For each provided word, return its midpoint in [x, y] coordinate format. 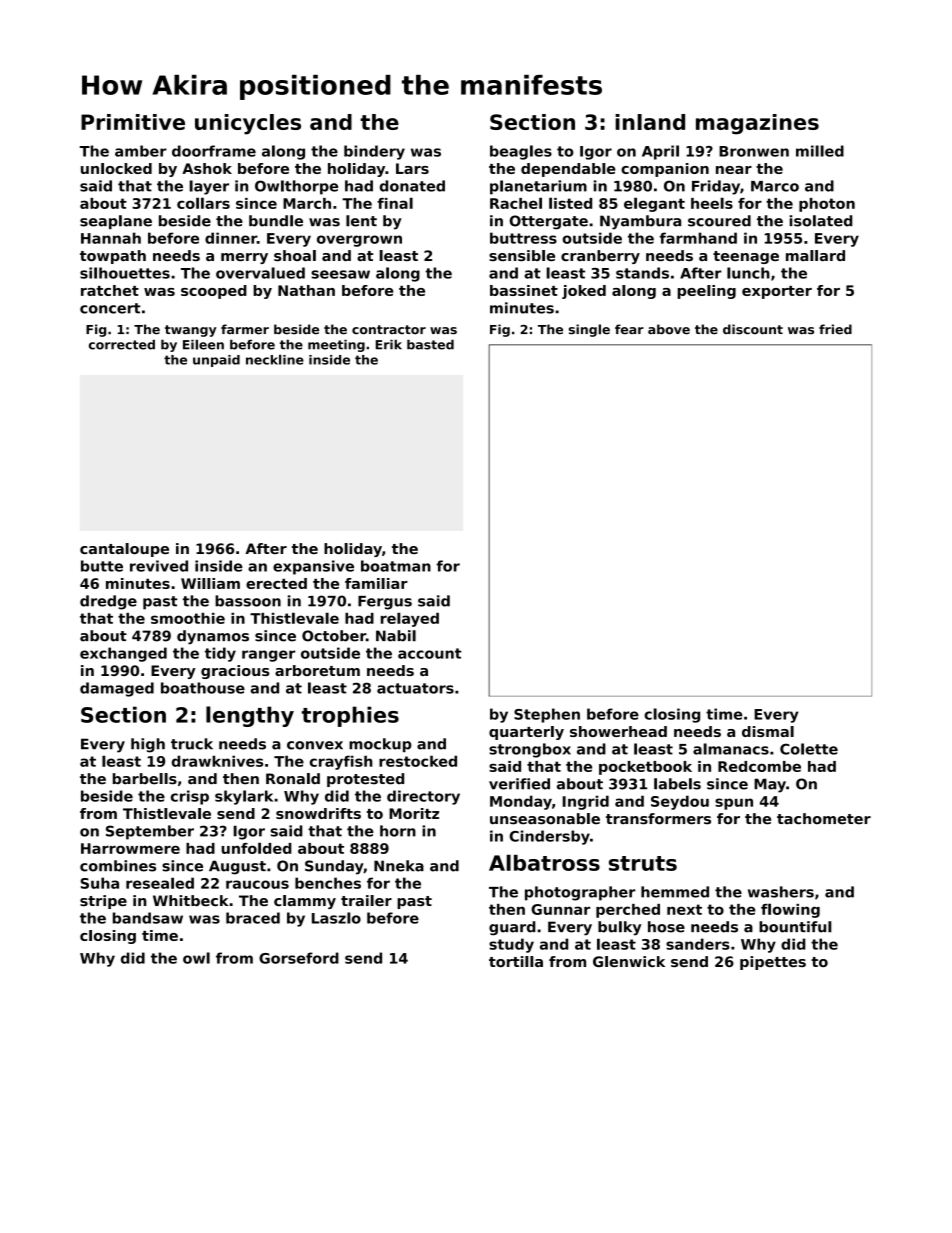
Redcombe [759, 766]
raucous [257, 884]
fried [835, 329]
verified [519, 784]
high [148, 745]
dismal [768, 731]
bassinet [524, 290]
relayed [410, 619]
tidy [220, 654]
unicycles [248, 124]
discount [753, 329]
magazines [757, 124]
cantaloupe [124, 550]
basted [430, 344]
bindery [374, 152]
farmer [245, 329]
